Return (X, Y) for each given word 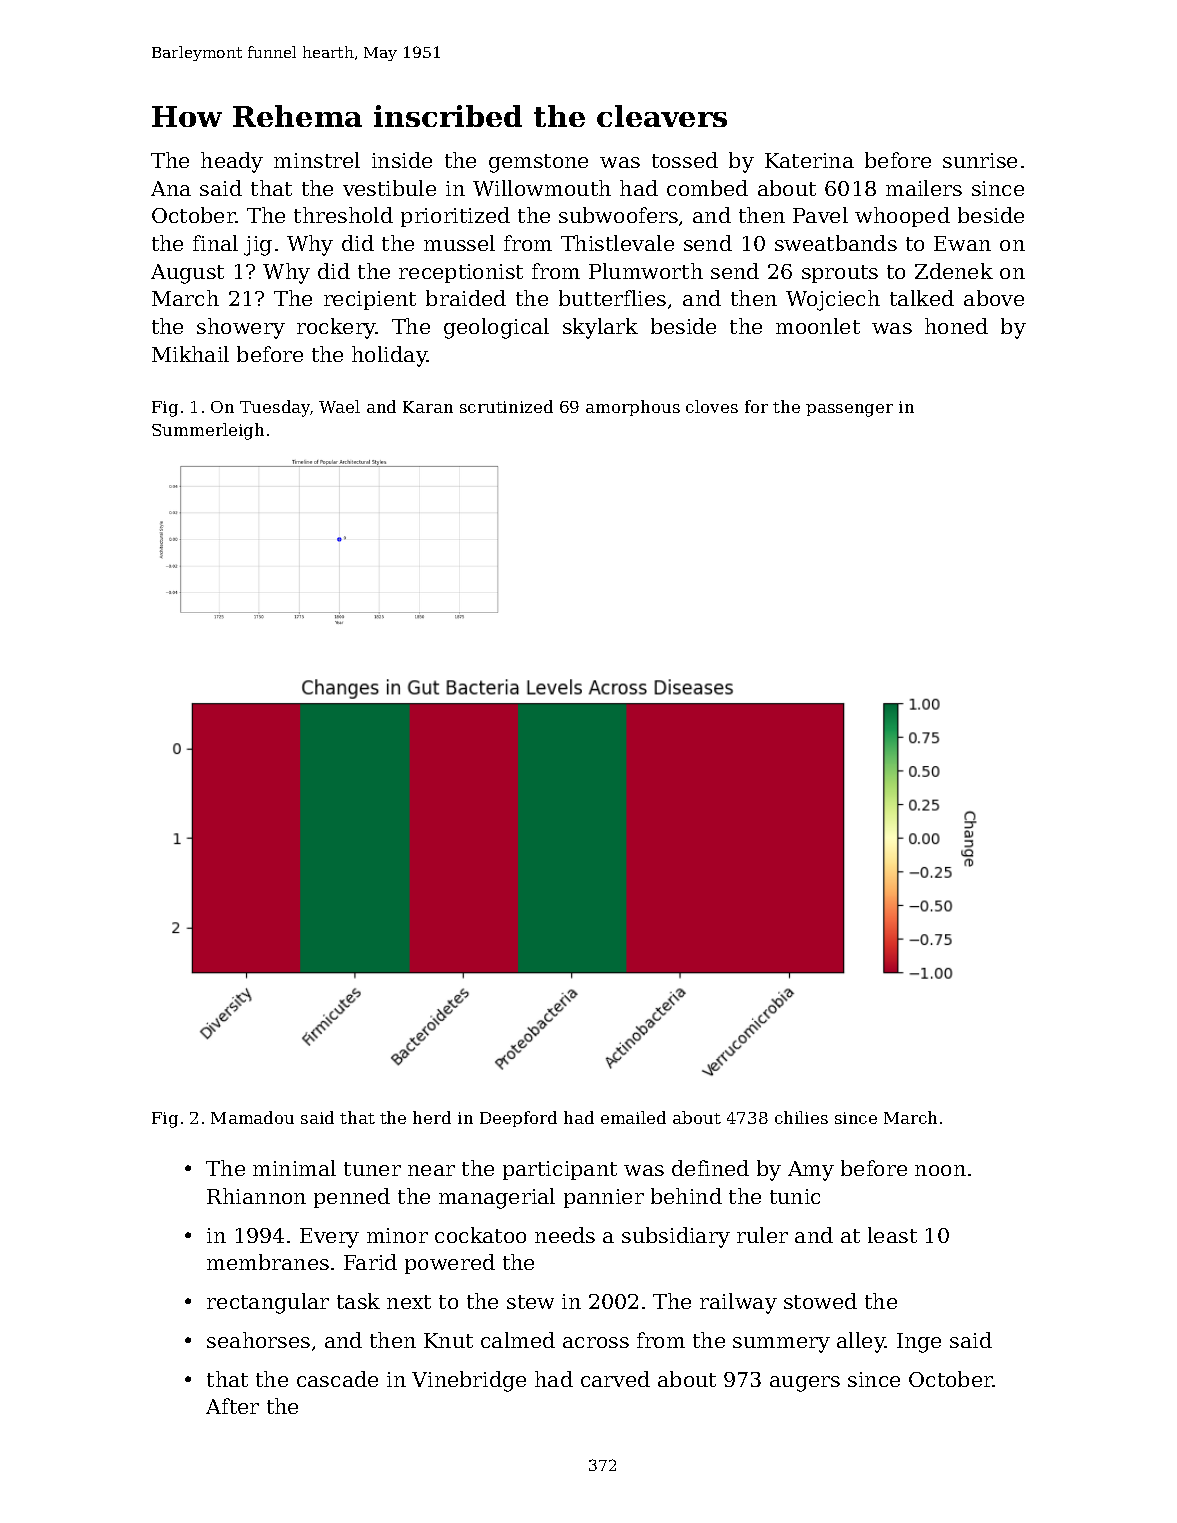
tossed (685, 160)
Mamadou (252, 1117)
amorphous (633, 408)
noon (940, 1170)
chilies (801, 1117)
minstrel (317, 160)
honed (956, 326)
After (232, 1406)
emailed (633, 1117)
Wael (339, 406)
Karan (428, 407)
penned (352, 1198)
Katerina (809, 160)
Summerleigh (208, 431)
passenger (849, 410)
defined (710, 1168)
